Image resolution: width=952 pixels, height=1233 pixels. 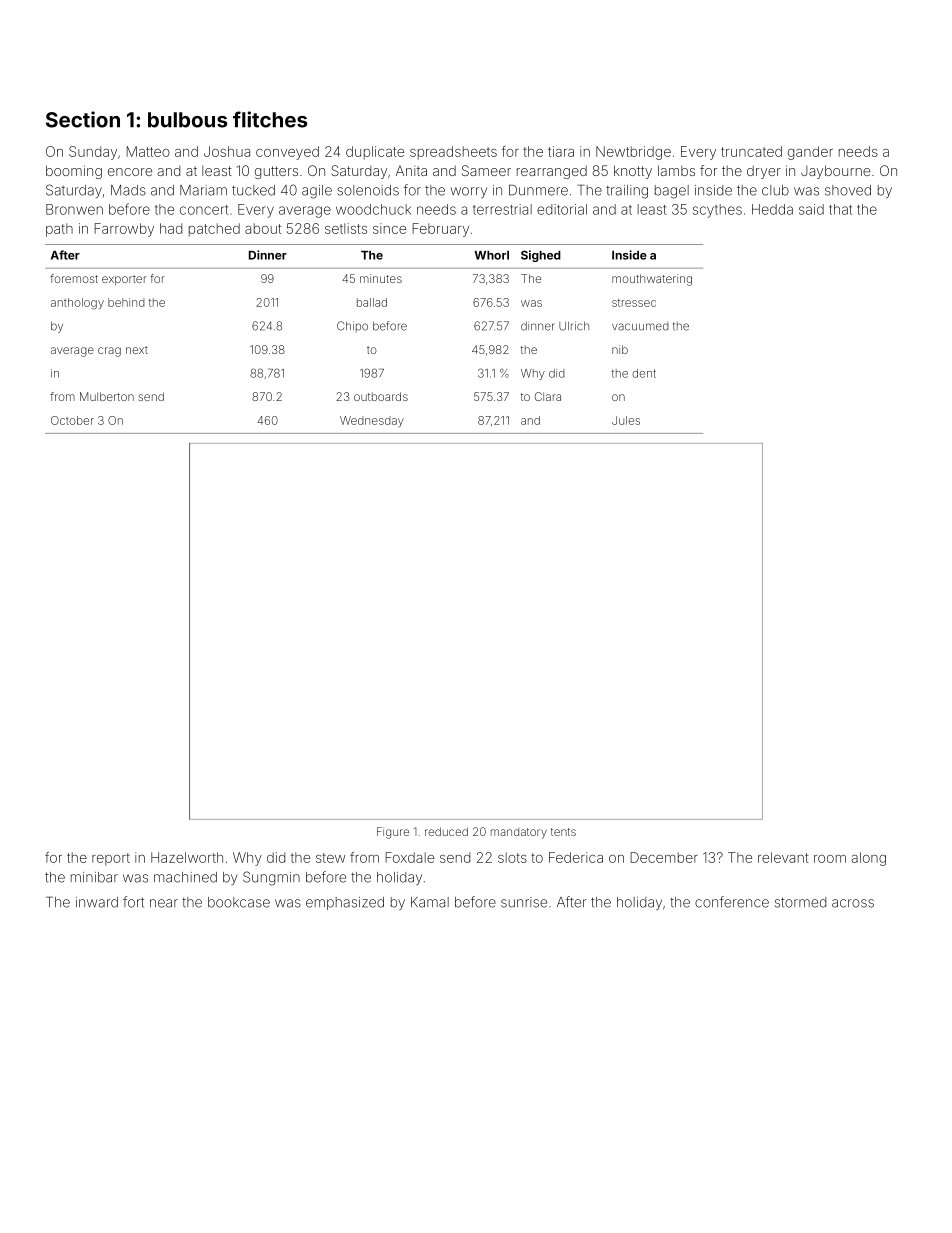 I want to click on across, so click(x=853, y=903).
